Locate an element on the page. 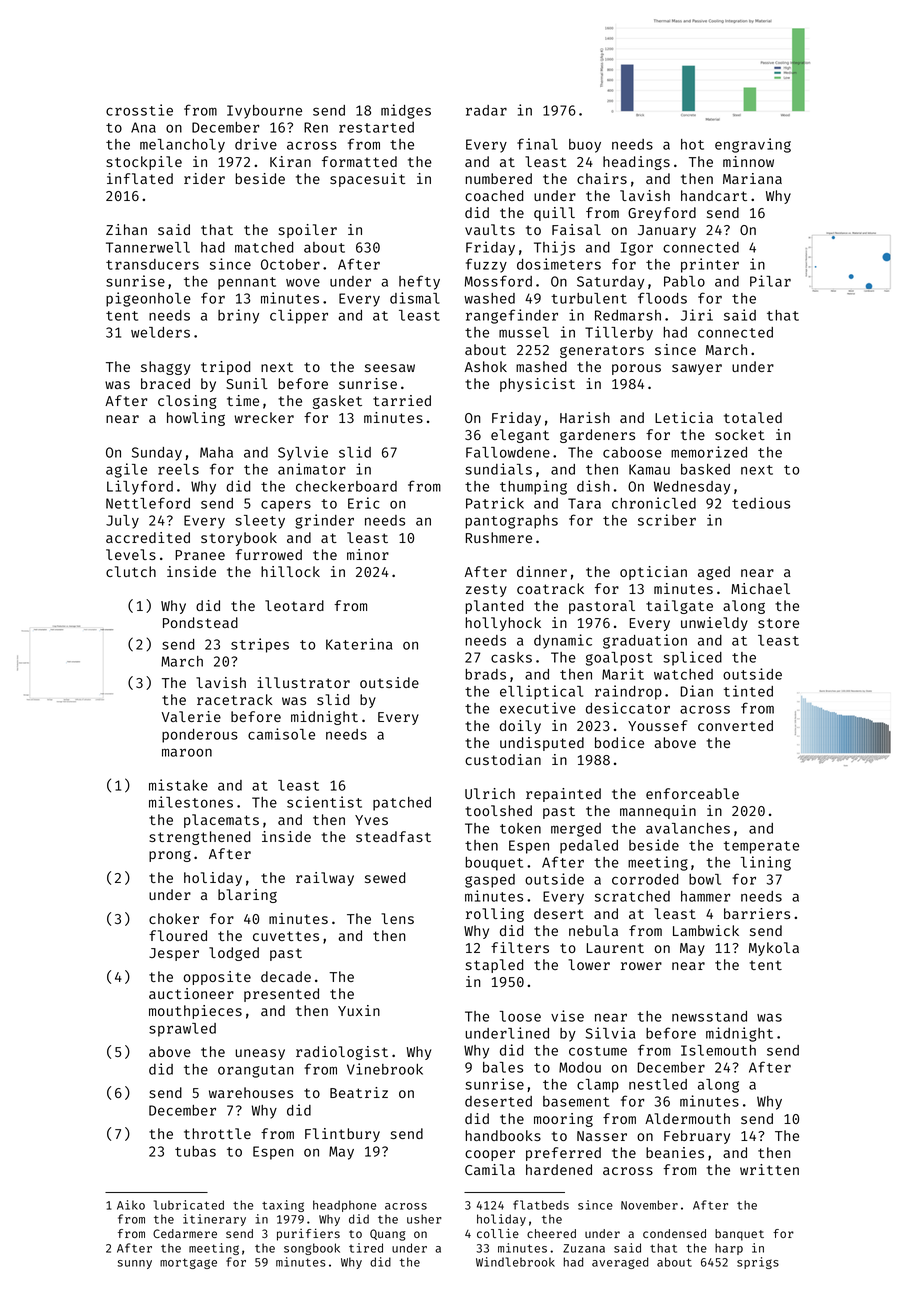 The image size is (908, 1316). radar is located at coordinates (486, 110).
